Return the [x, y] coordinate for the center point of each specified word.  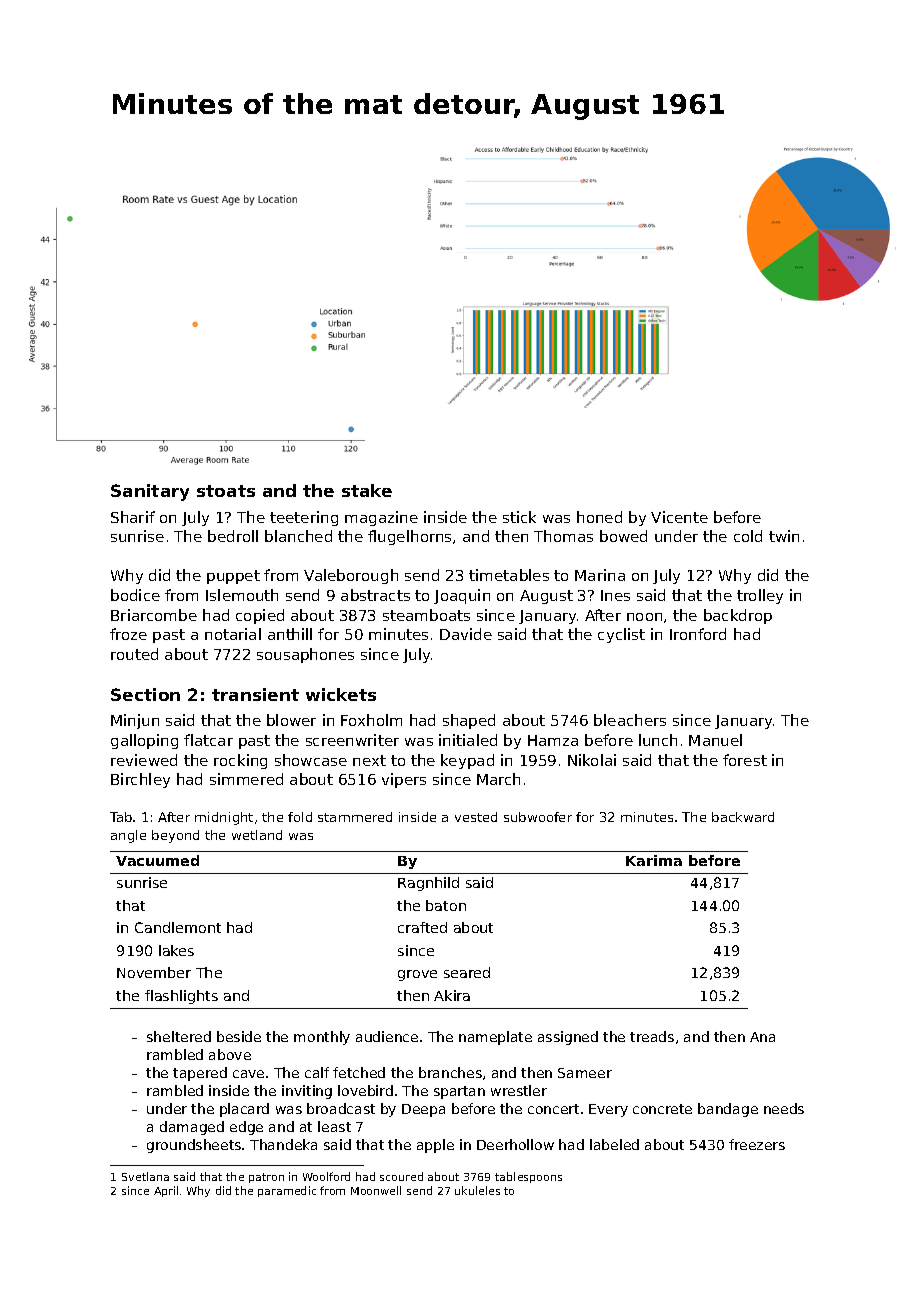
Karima [654, 860]
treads [652, 1036]
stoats [226, 491]
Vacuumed [157, 860]
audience [387, 1036]
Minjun [135, 721]
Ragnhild [428, 884]
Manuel [715, 740]
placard [244, 1110]
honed [599, 517]
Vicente [679, 517]
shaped [469, 721]
